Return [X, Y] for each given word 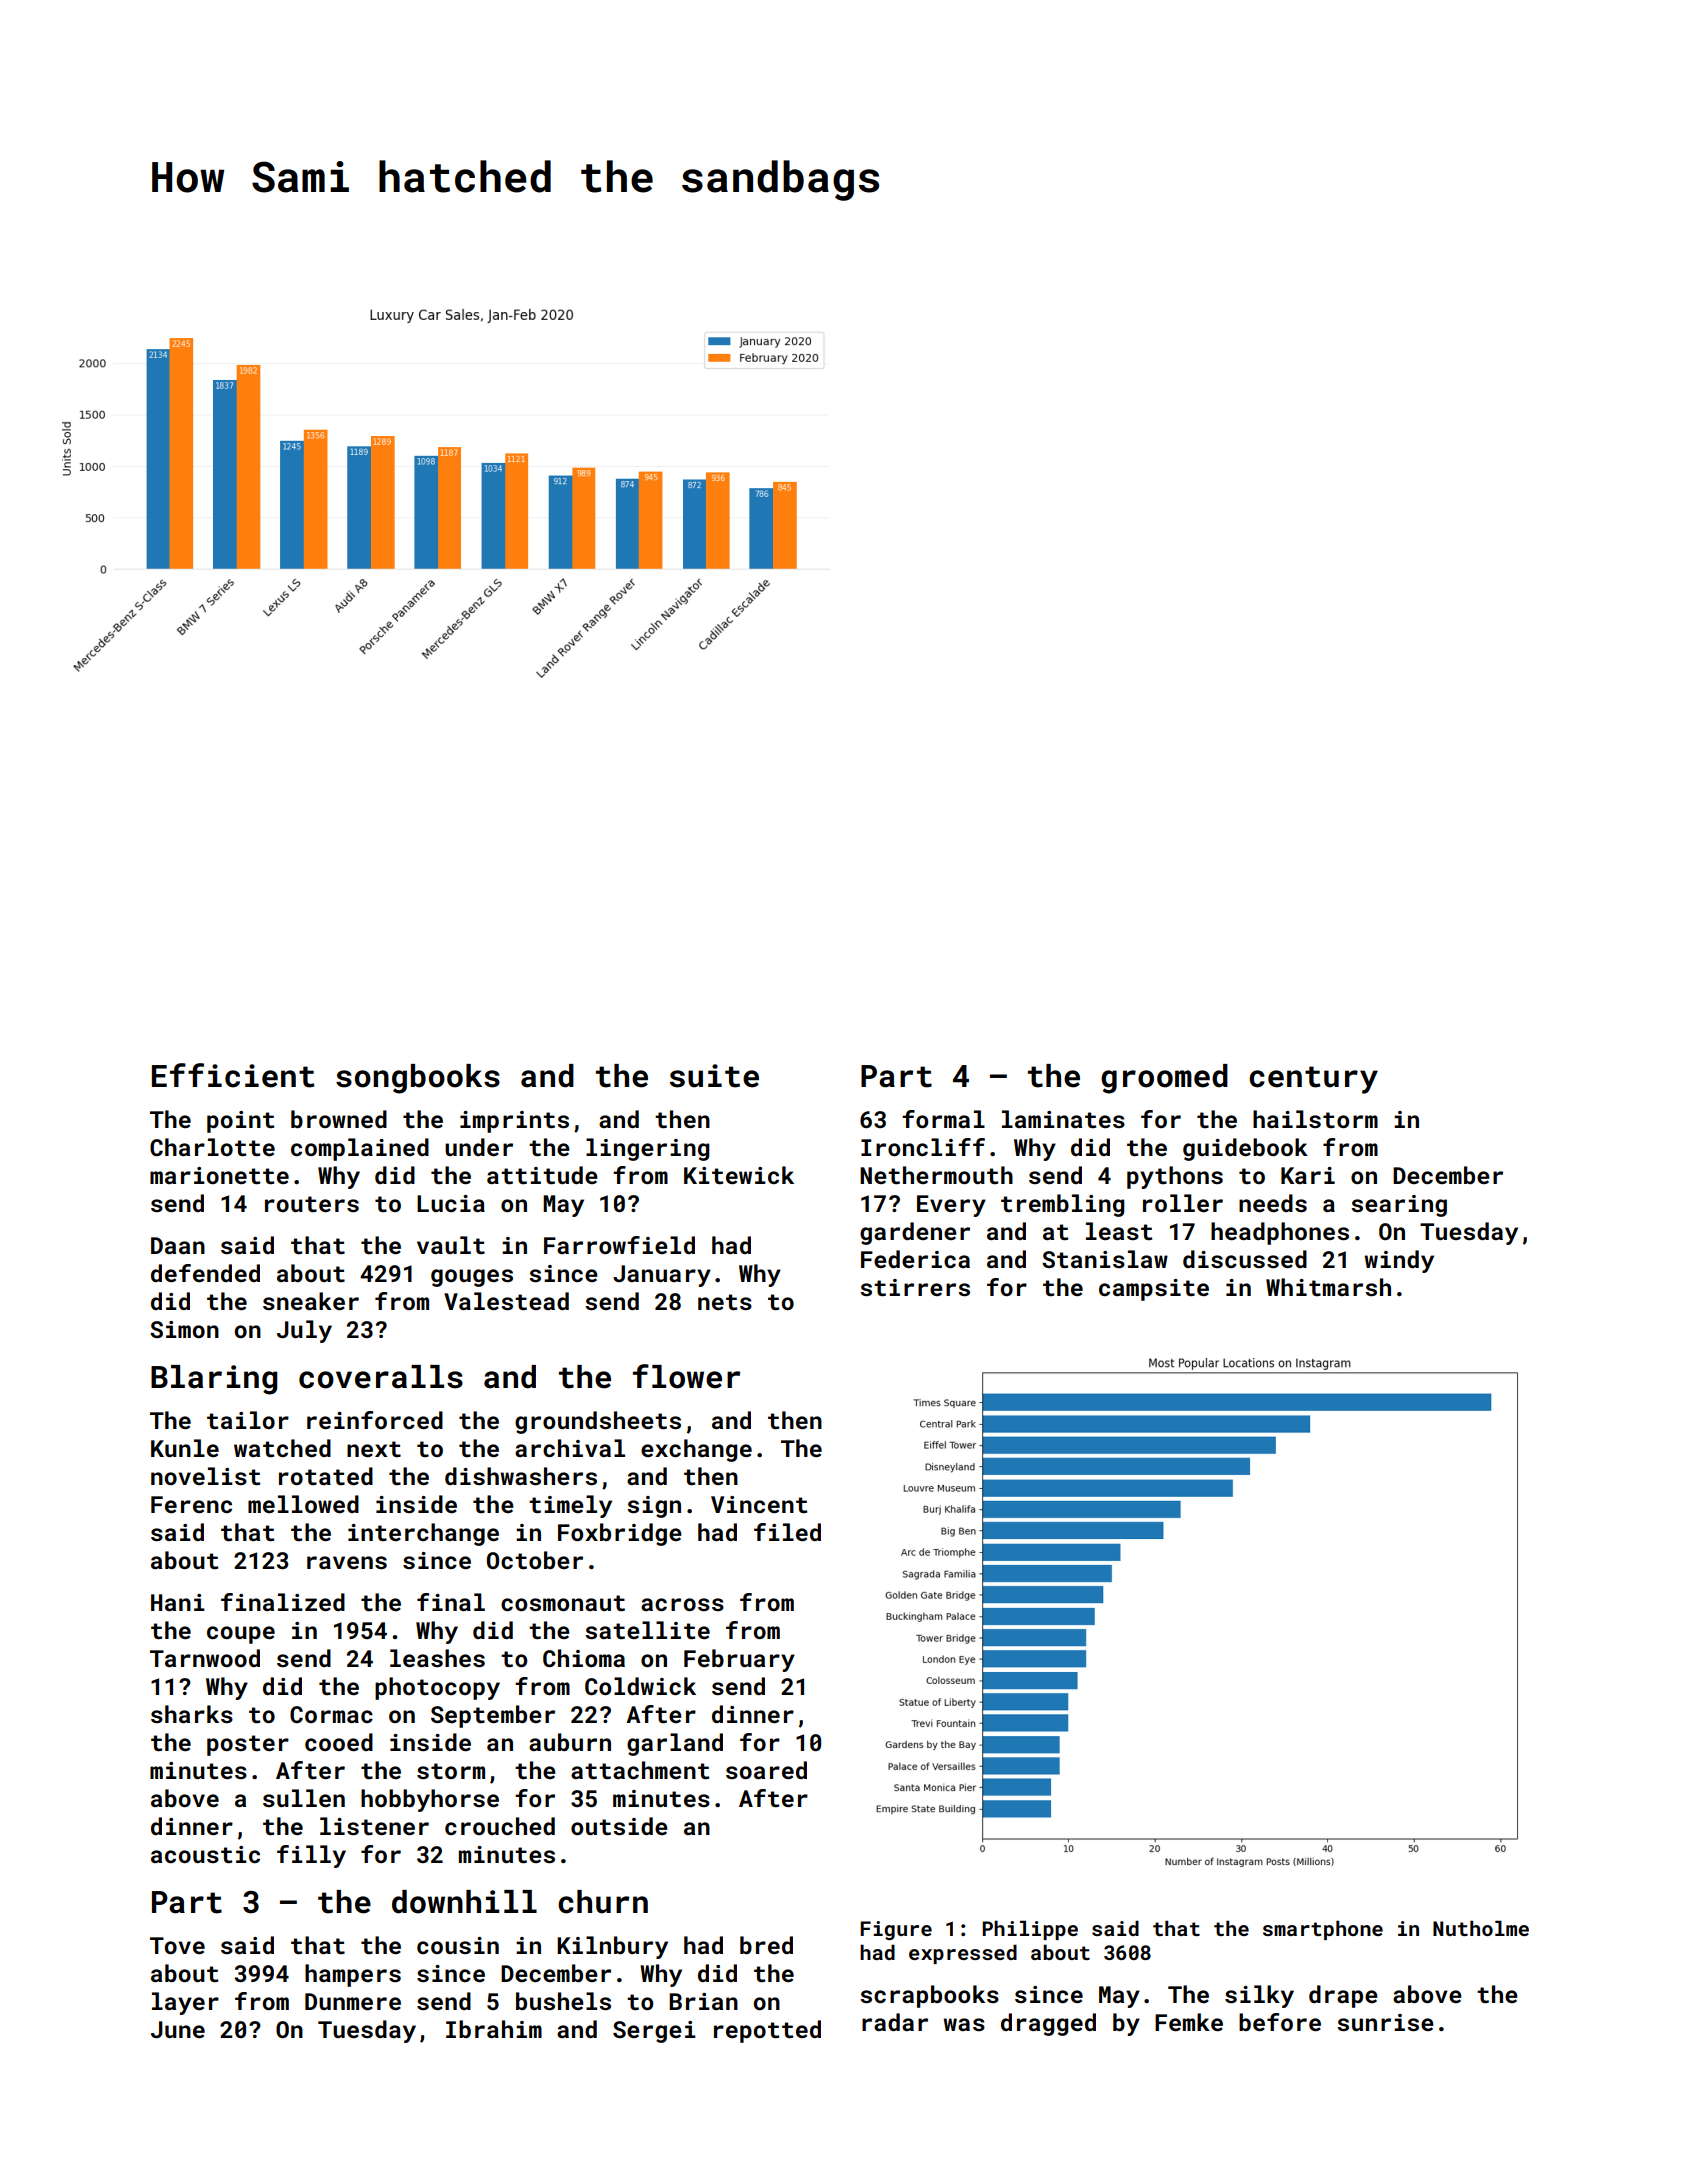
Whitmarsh [1328, 1287]
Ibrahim [494, 2029]
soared [766, 1770]
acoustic [205, 1854]
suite [714, 1076]
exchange [696, 1450]
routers [312, 1204]
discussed [1245, 1259]
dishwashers [521, 1476]
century [1313, 1080]
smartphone [1323, 1930]
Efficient [233, 1075]
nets [725, 1302]
